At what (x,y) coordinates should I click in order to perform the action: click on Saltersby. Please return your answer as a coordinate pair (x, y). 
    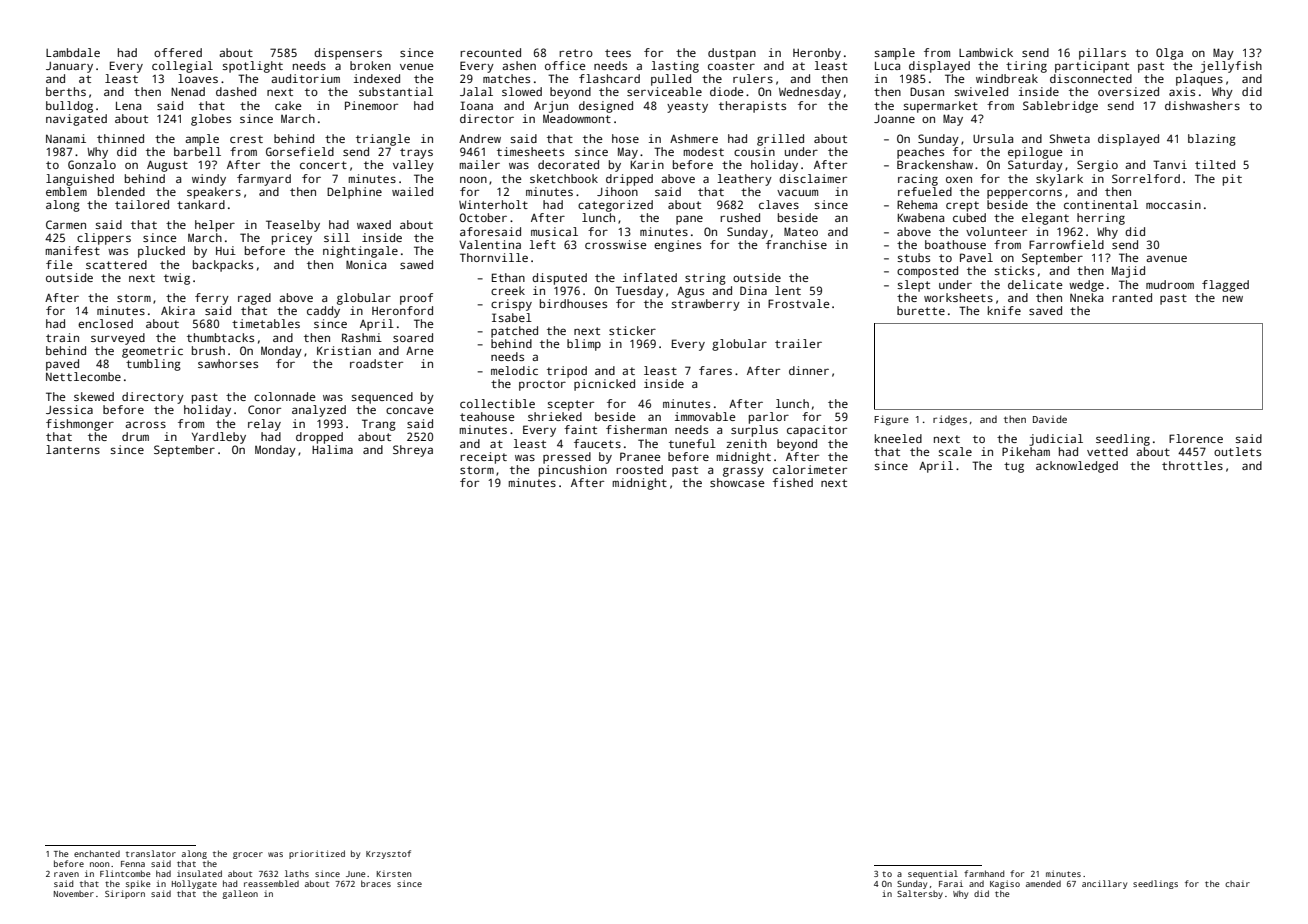
    Looking at the image, I should click on (920, 894).
